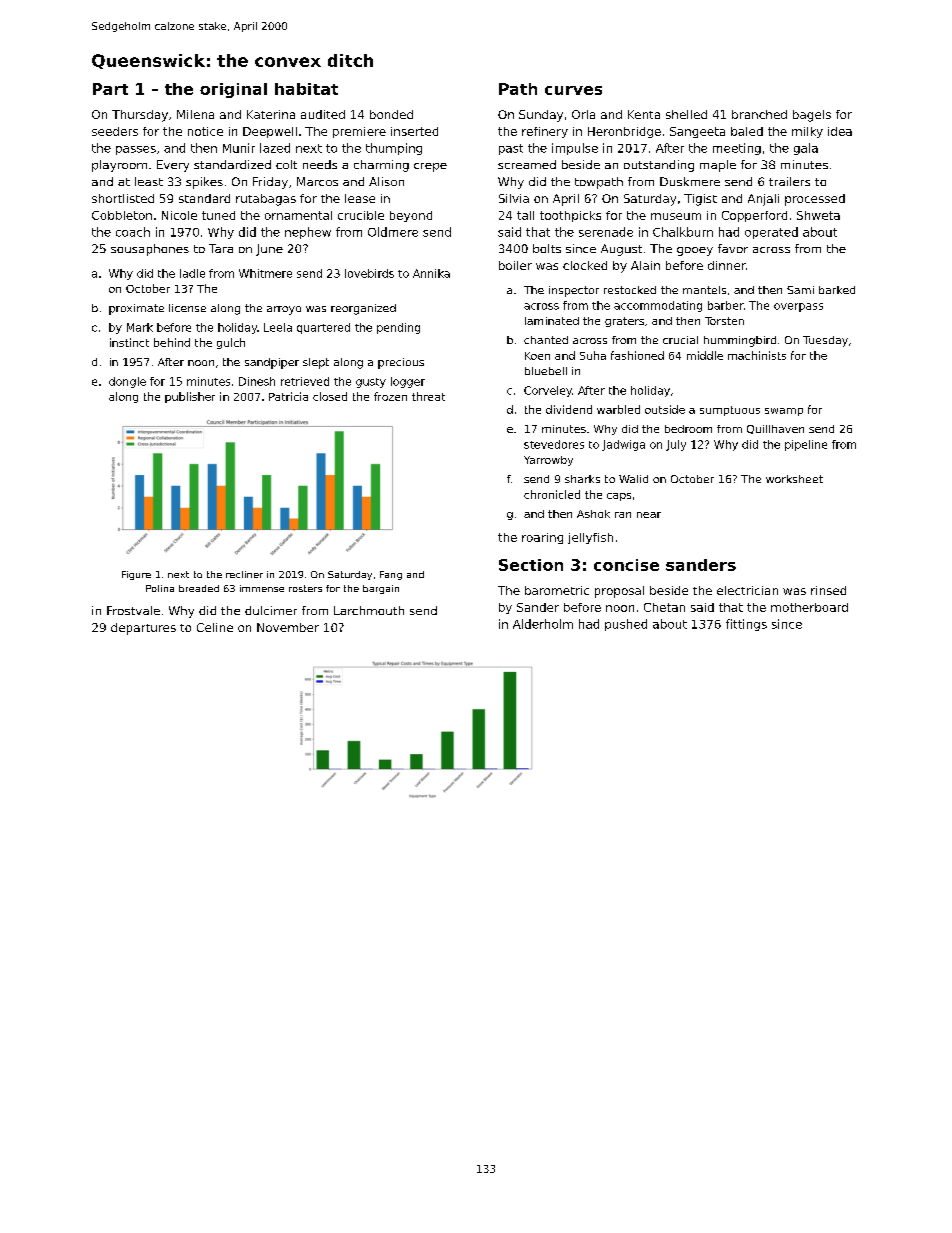  Describe the element at coordinates (215, 627) in the screenshot. I see `Celine` at that location.
